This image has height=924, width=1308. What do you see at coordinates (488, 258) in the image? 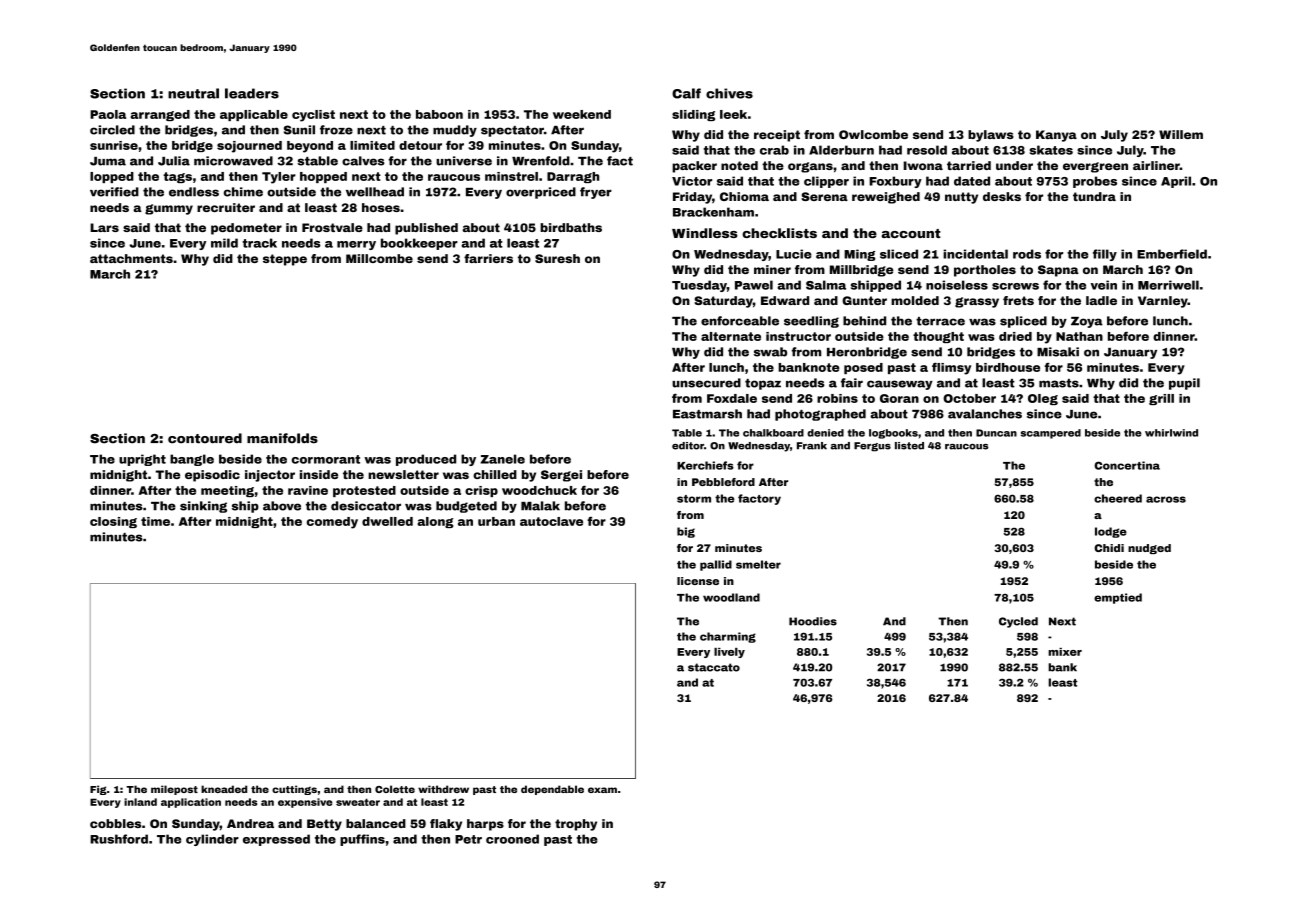
I see `farriers` at bounding box center [488, 258].
